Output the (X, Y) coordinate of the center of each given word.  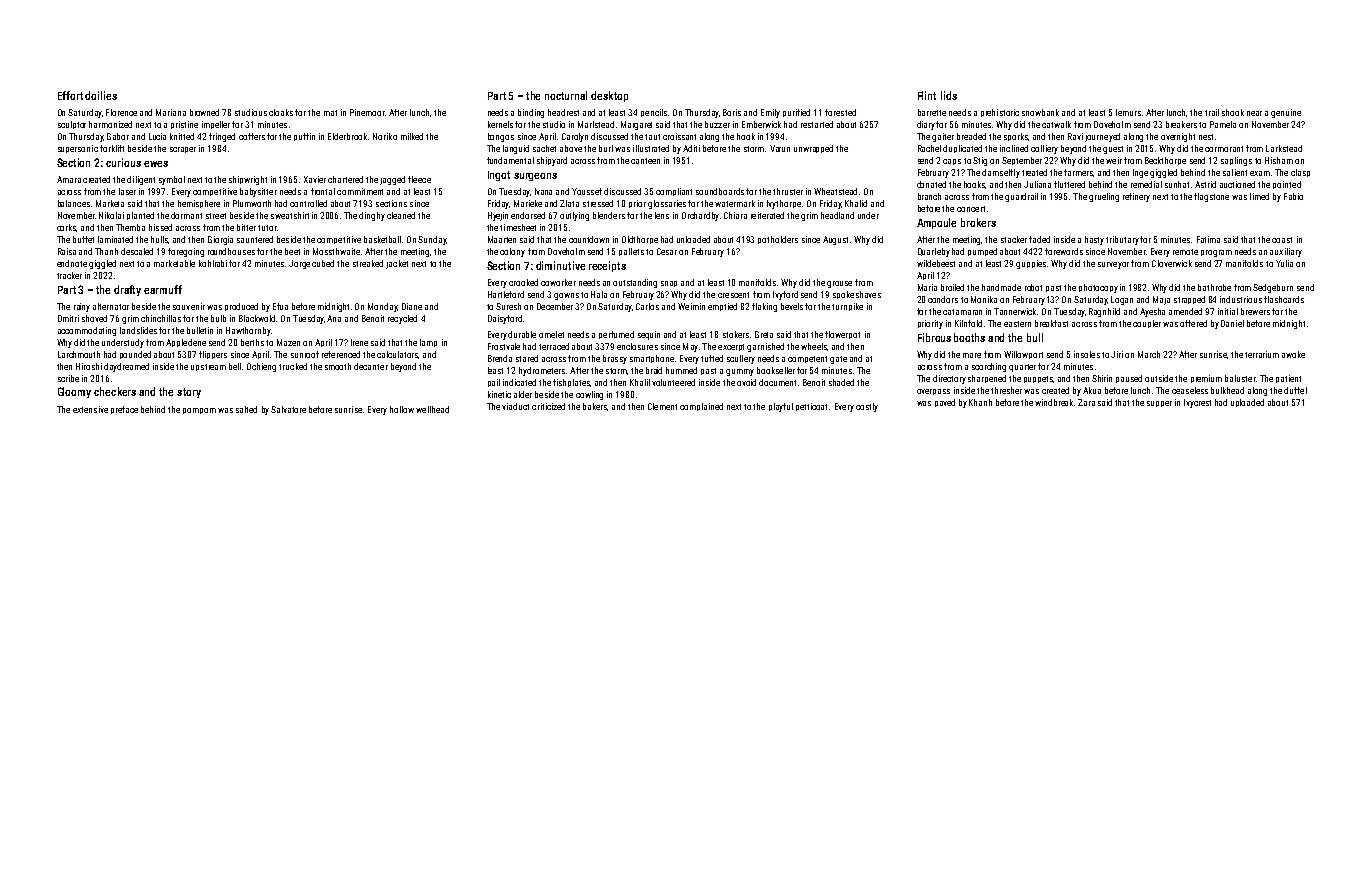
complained (701, 407)
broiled (952, 287)
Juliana (1037, 184)
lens (662, 215)
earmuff (163, 289)
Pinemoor (367, 112)
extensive (90, 409)
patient (1288, 379)
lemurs (1128, 112)
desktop (609, 96)
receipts (607, 266)
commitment (360, 191)
